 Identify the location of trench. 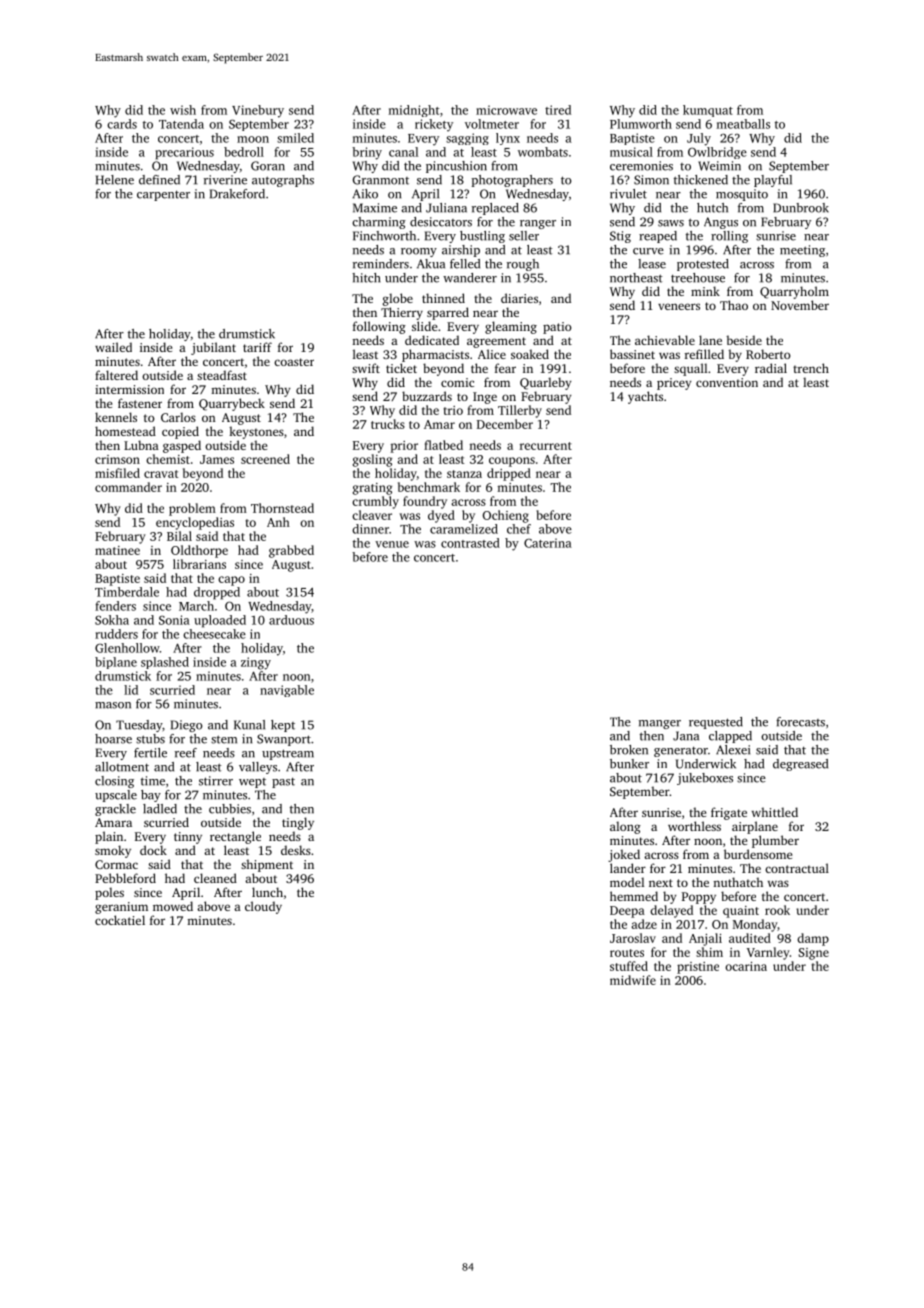
(811, 368).
